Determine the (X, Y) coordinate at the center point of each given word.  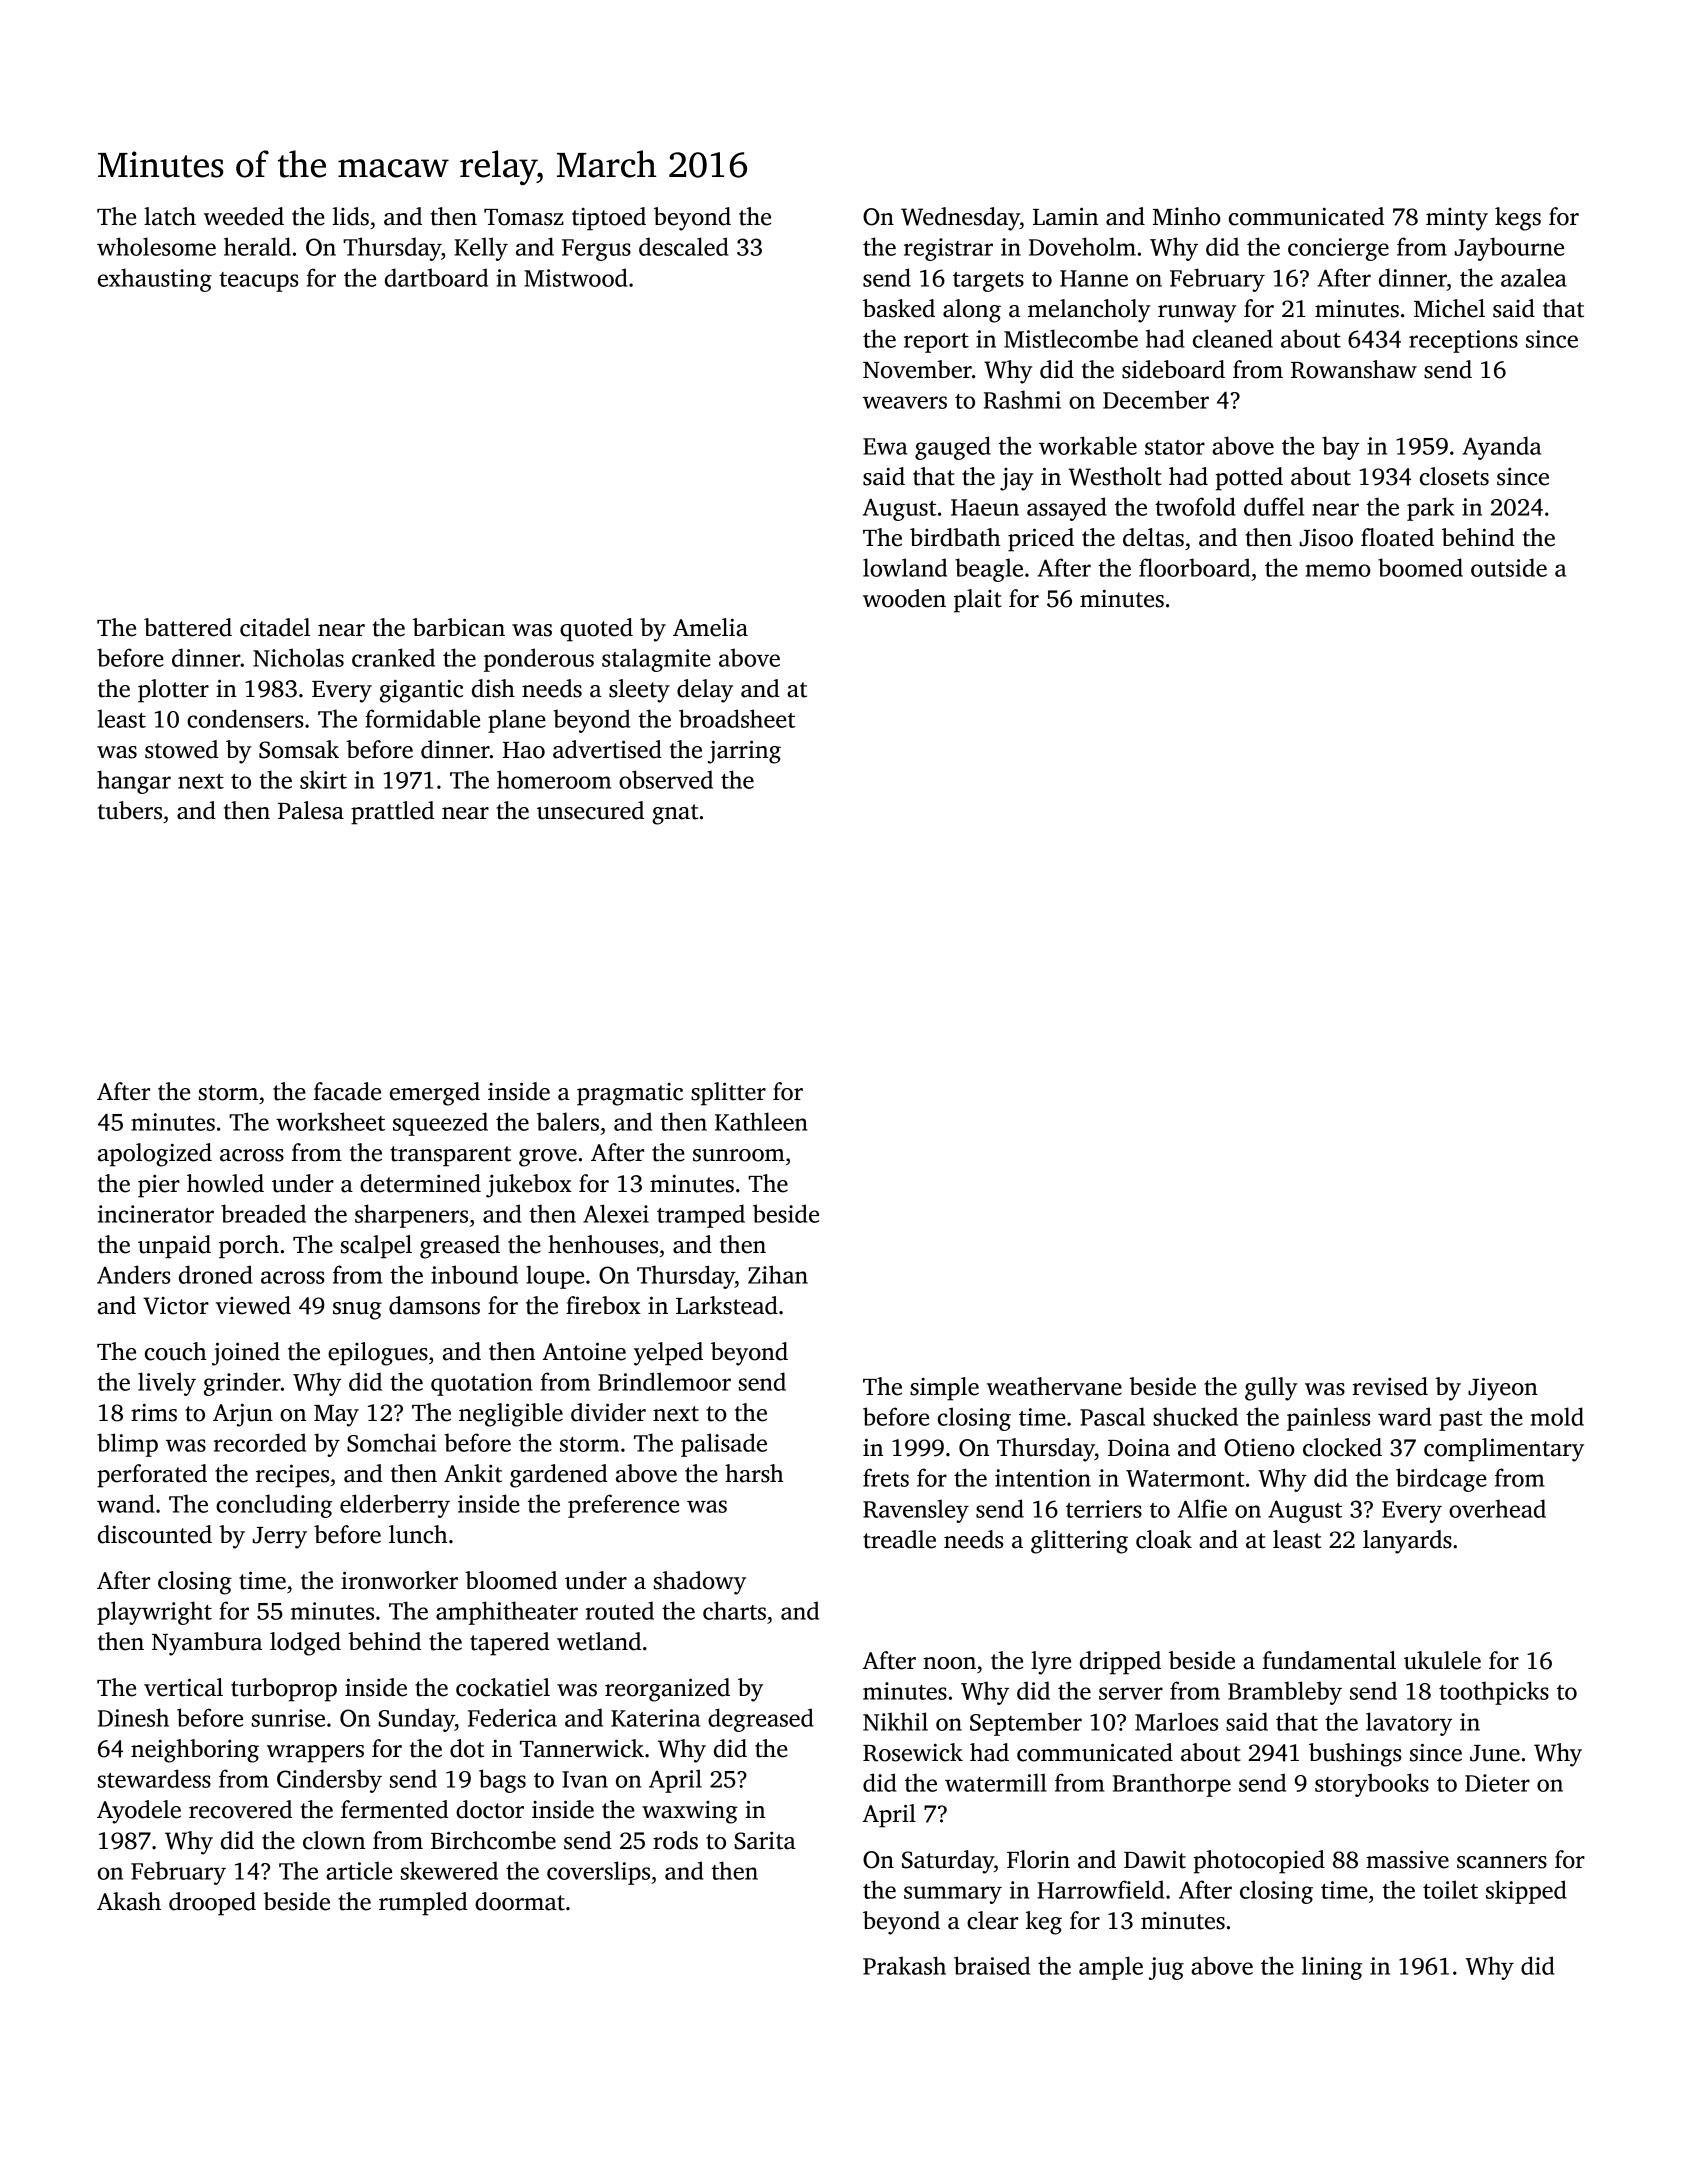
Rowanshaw (1354, 369)
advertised (607, 749)
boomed (1420, 567)
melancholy (1089, 311)
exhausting (155, 280)
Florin (1038, 1859)
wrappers (315, 1754)
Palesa (311, 810)
